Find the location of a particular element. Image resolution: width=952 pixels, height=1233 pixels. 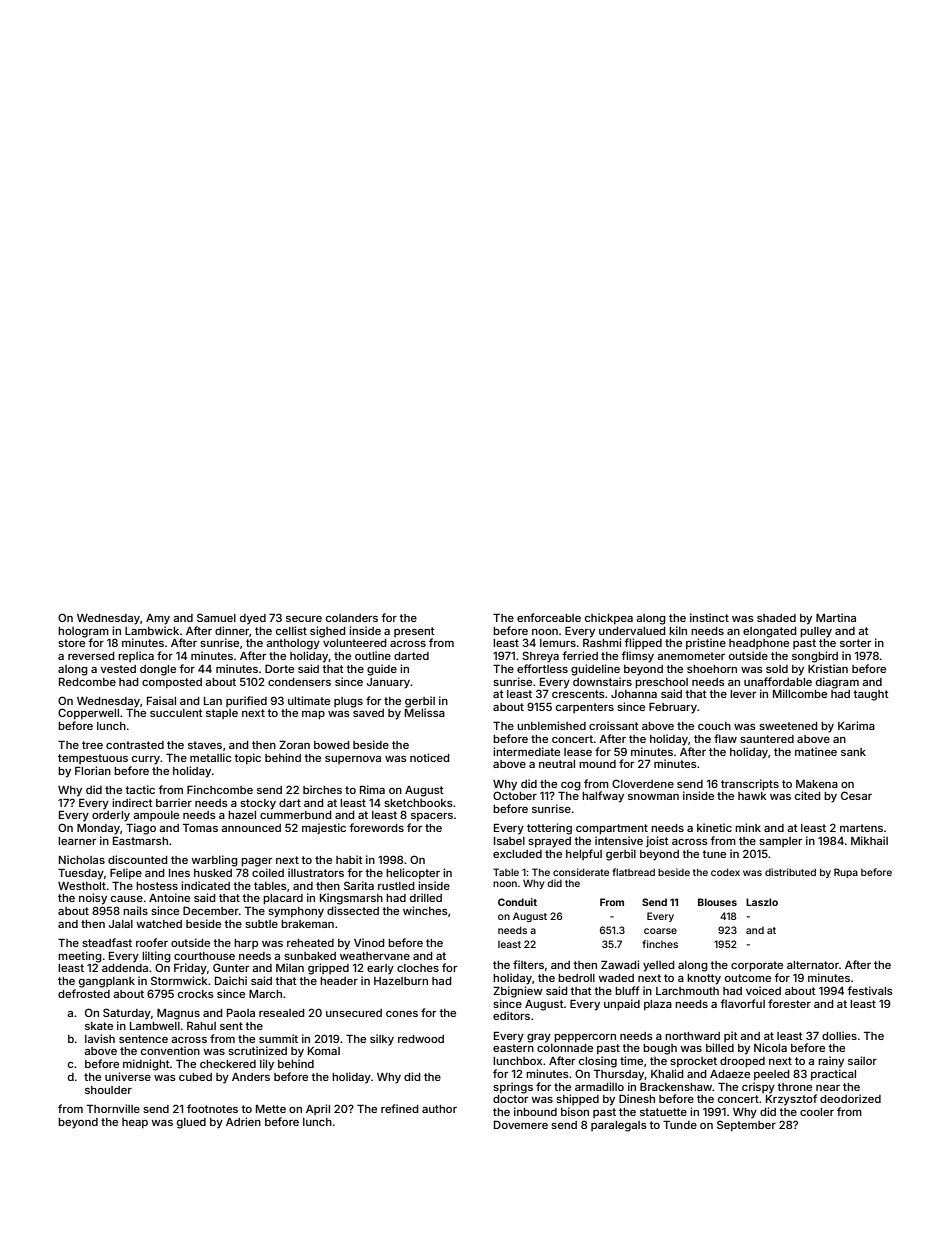

forewords is located at coordinates (376, 827).
